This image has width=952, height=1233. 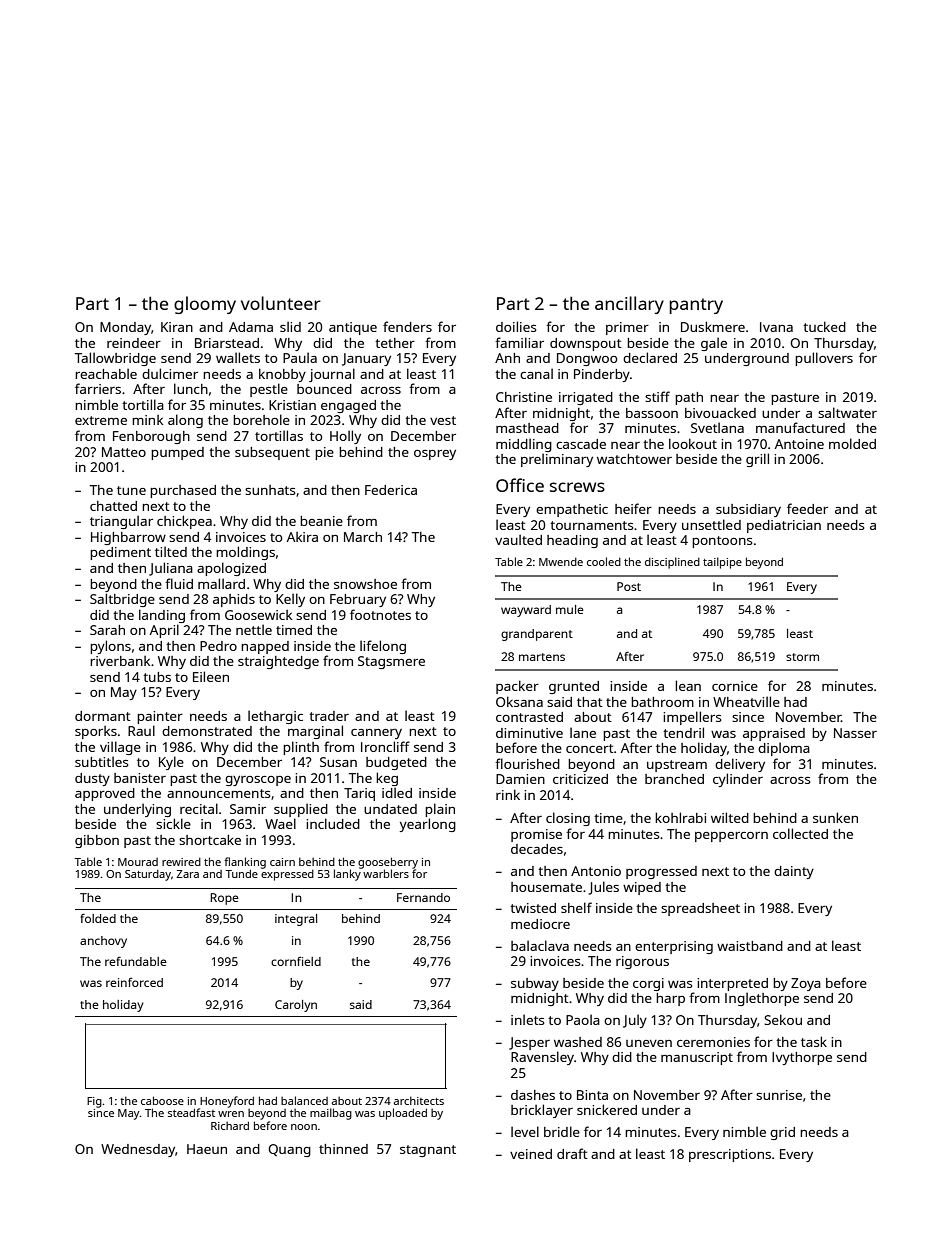 I want to click on doilies, so click(x=516, y=326).
